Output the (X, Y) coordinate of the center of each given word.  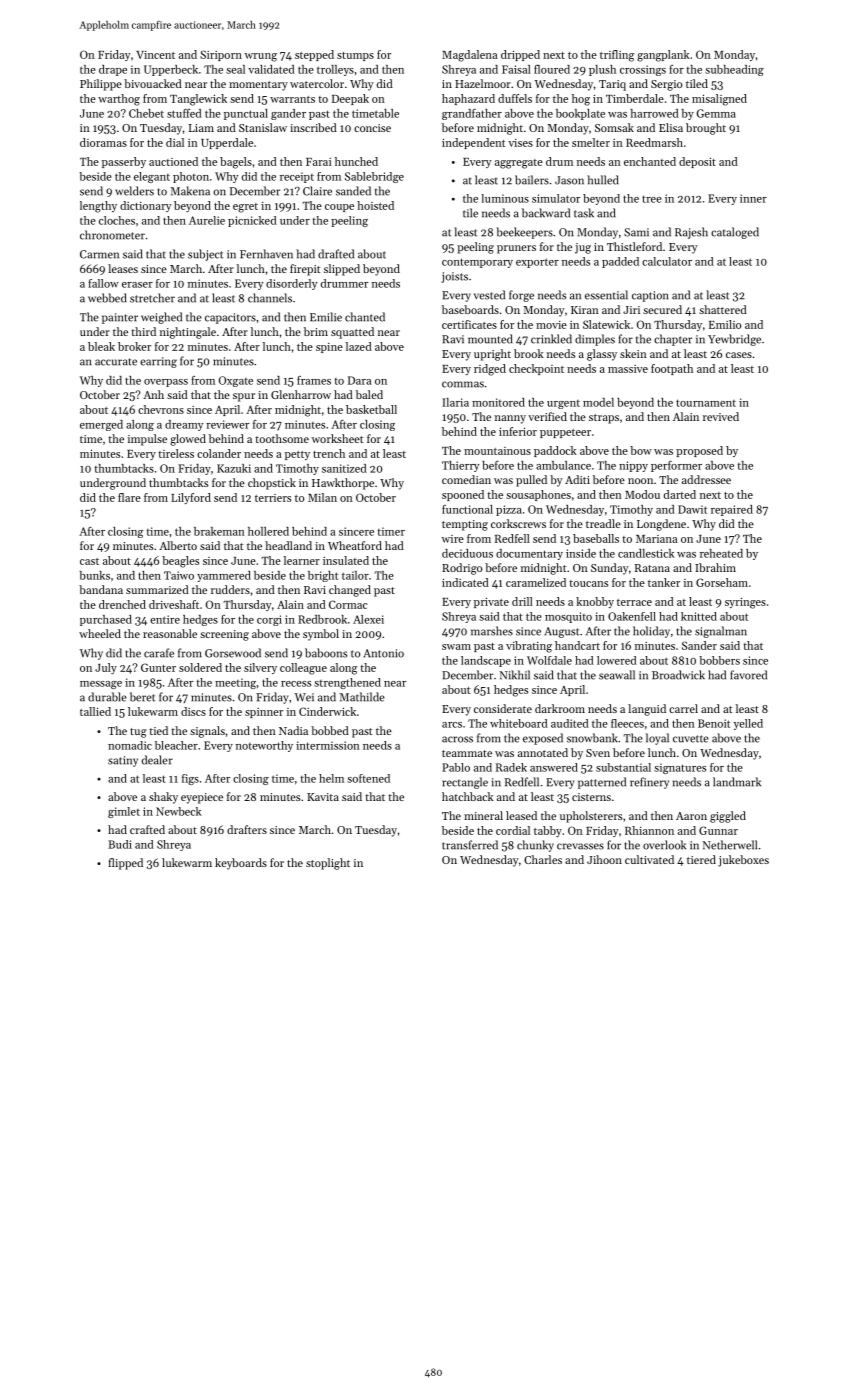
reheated (721, 553)
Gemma (716, 113)
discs (193, 711)
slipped (342, 270)
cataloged (735, 233)
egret (245, 208)
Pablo (456, 767)
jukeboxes (743, 861)
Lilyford (191, 498)
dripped (520, 55)
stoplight (328, 864)
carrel (683, 708)
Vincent (155, 55)
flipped (125, 864)
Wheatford (355, 545)
